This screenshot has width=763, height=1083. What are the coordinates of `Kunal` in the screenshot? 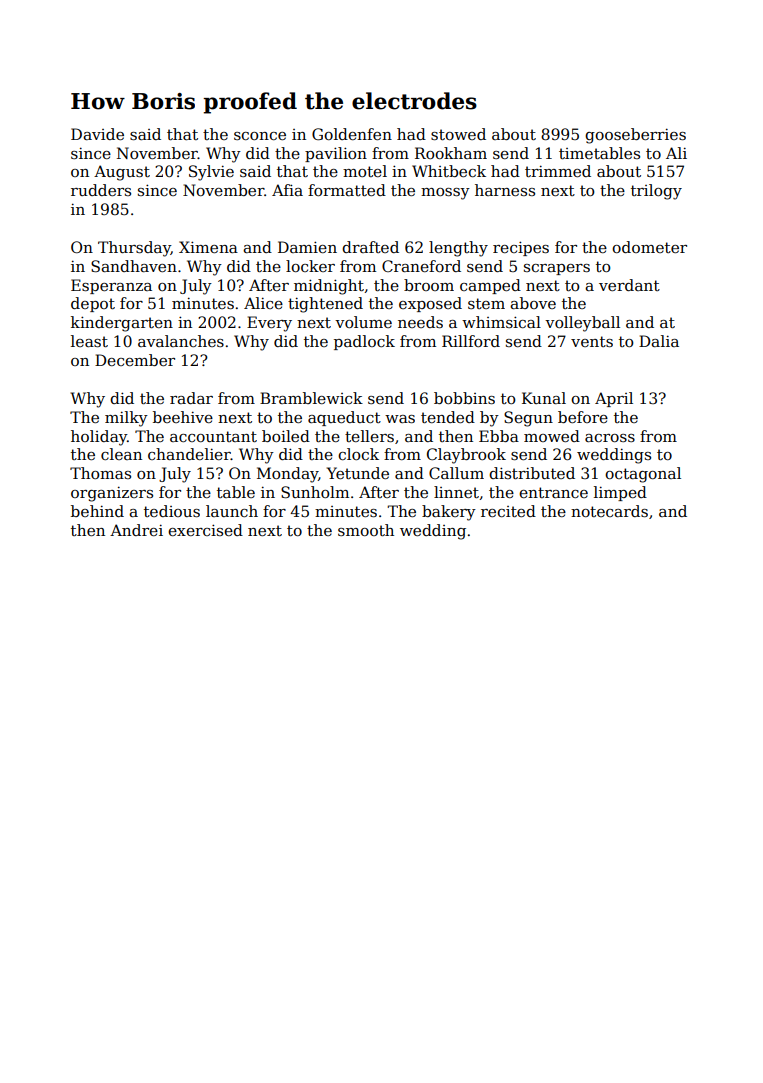 It's located at (544, 398).
